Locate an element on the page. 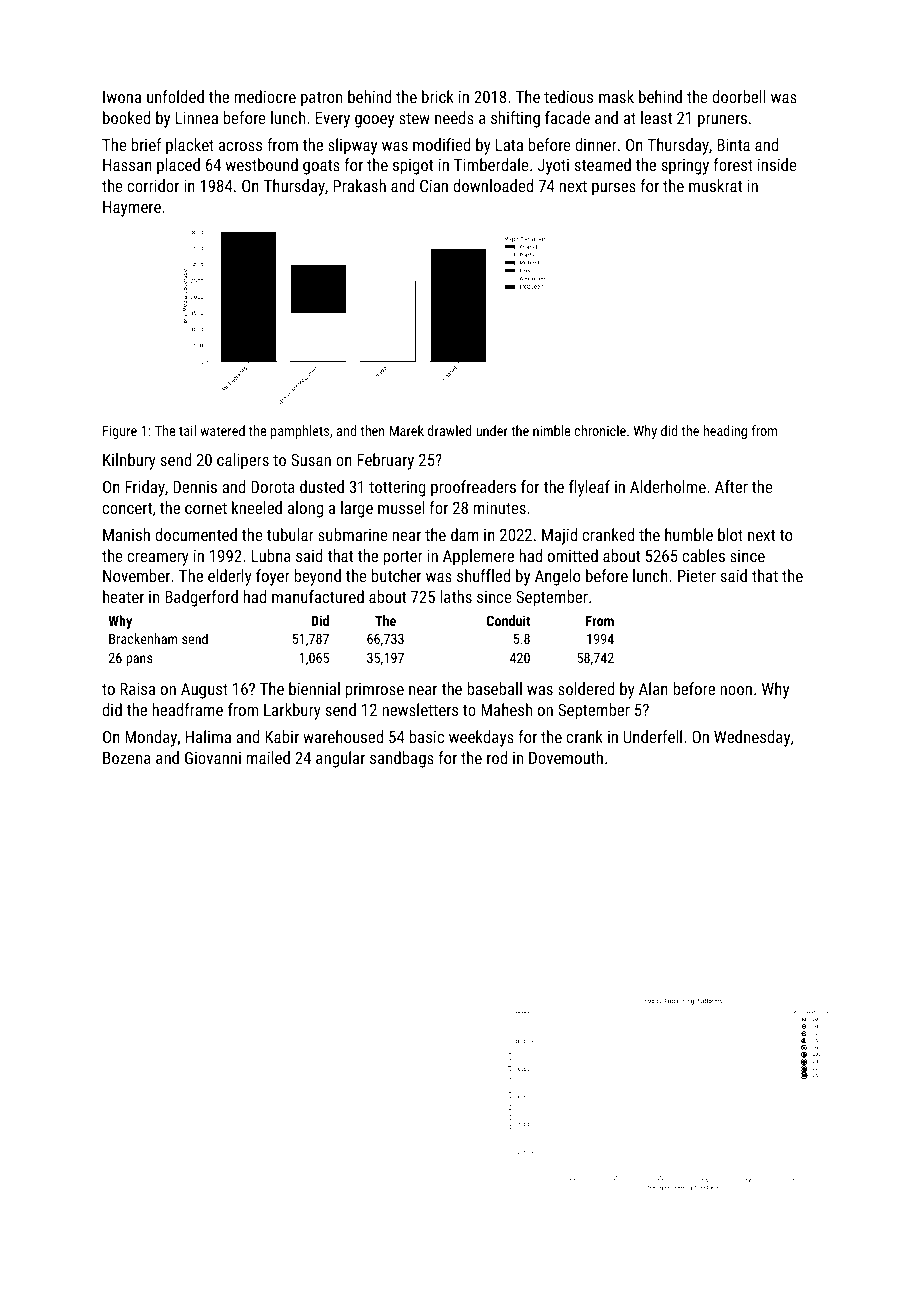 The width and height of the image is (908, 1316). booked is located at coordinates (126, 117).
